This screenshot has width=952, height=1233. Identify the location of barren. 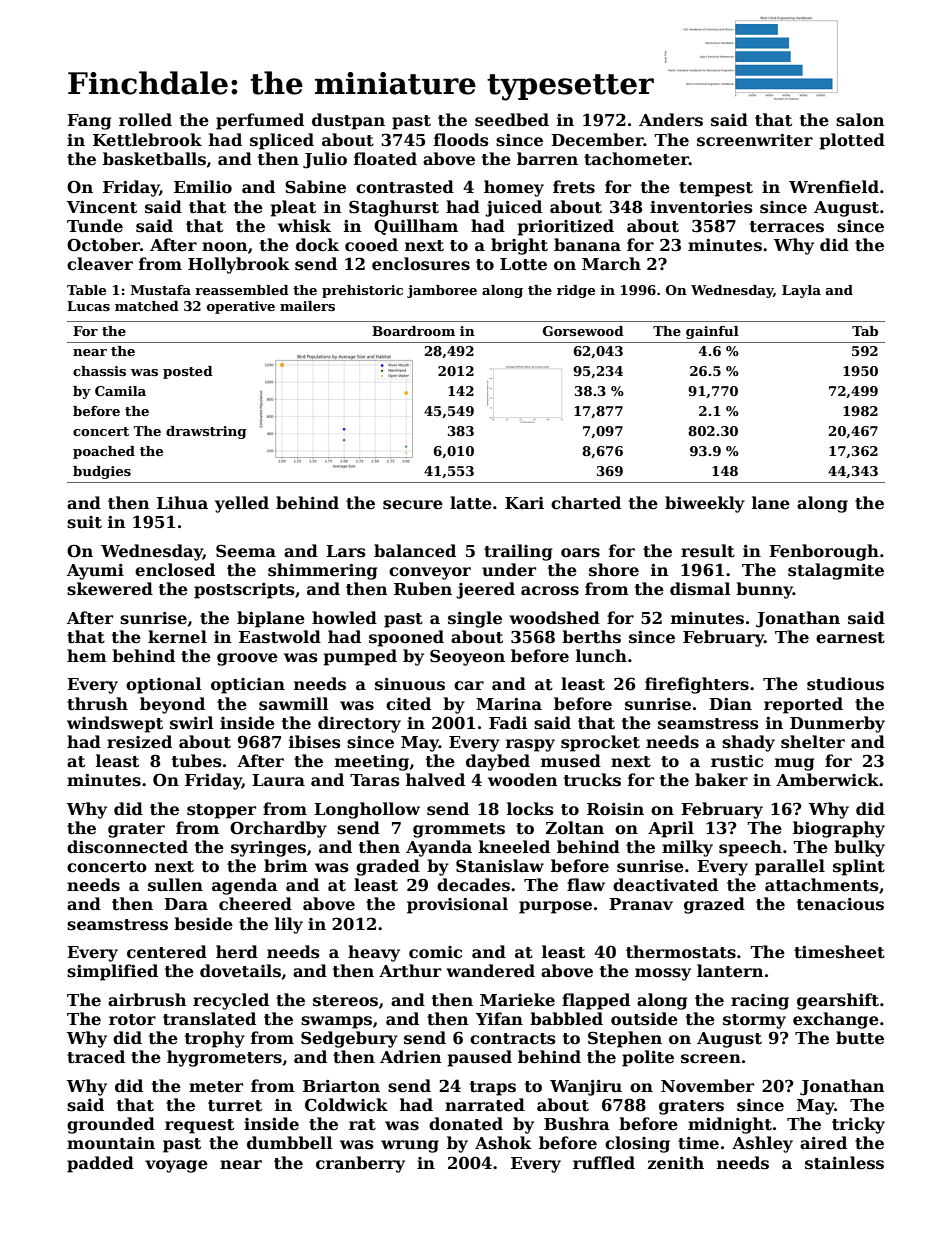
(547, 159).
